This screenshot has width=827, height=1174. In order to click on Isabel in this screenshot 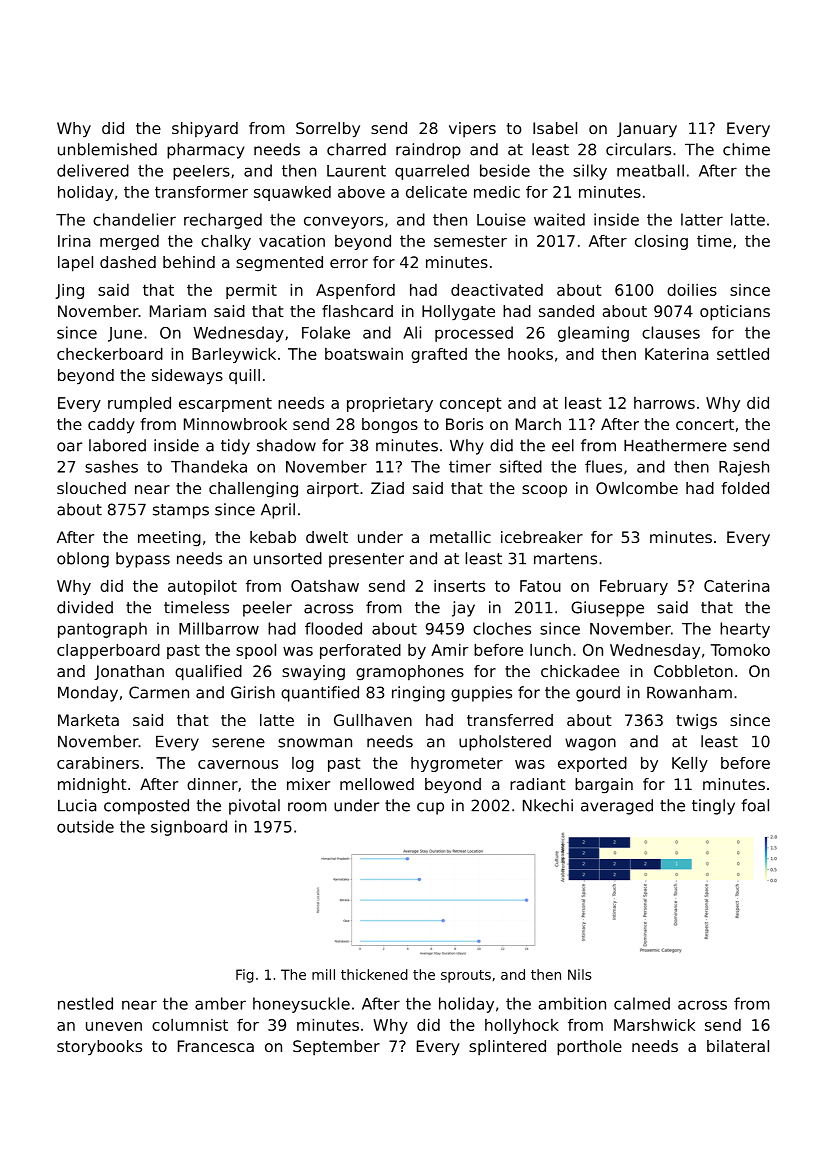, I will do `click(555, 128)`.
